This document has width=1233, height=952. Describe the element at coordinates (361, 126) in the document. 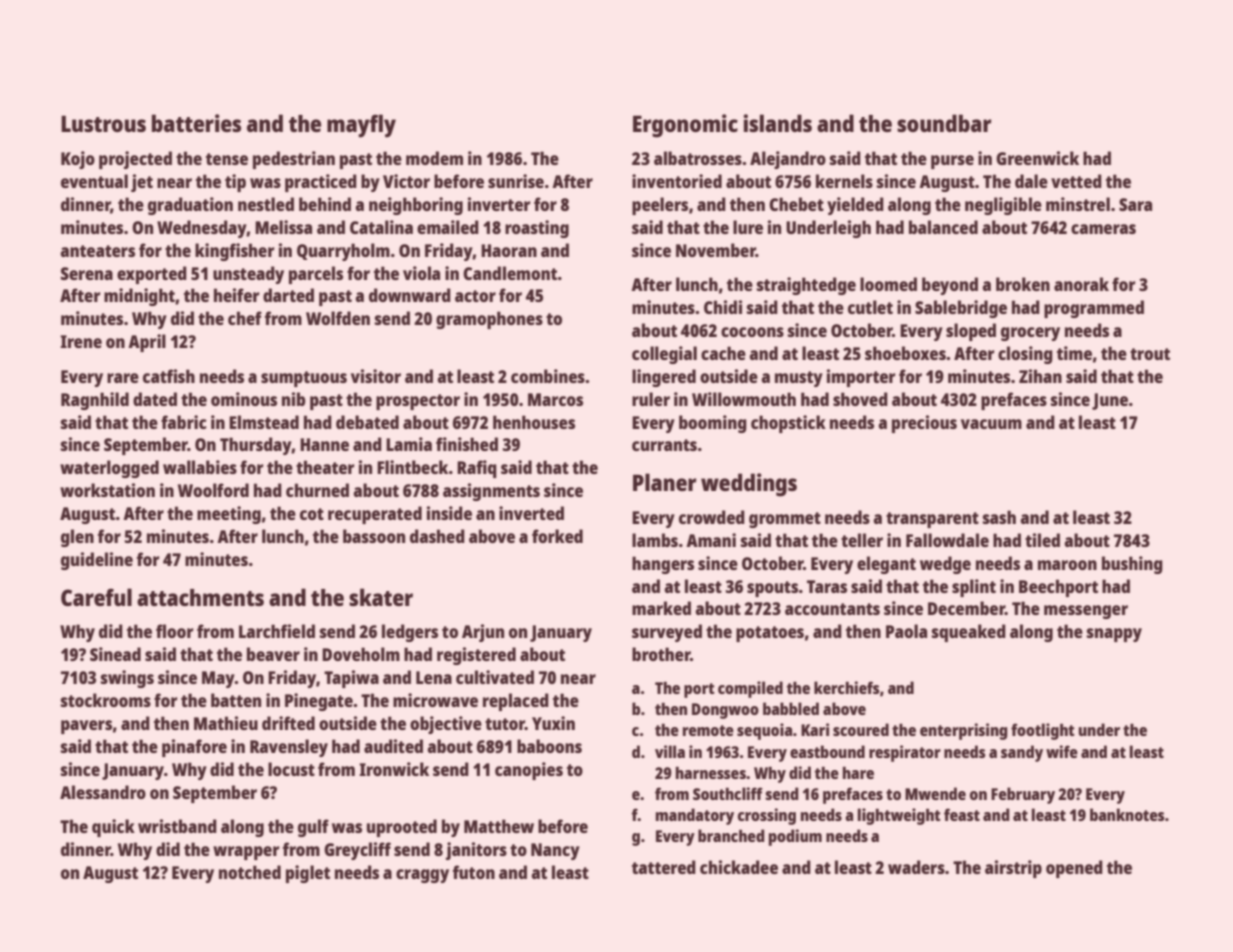

I see `mayfly` at that location.
